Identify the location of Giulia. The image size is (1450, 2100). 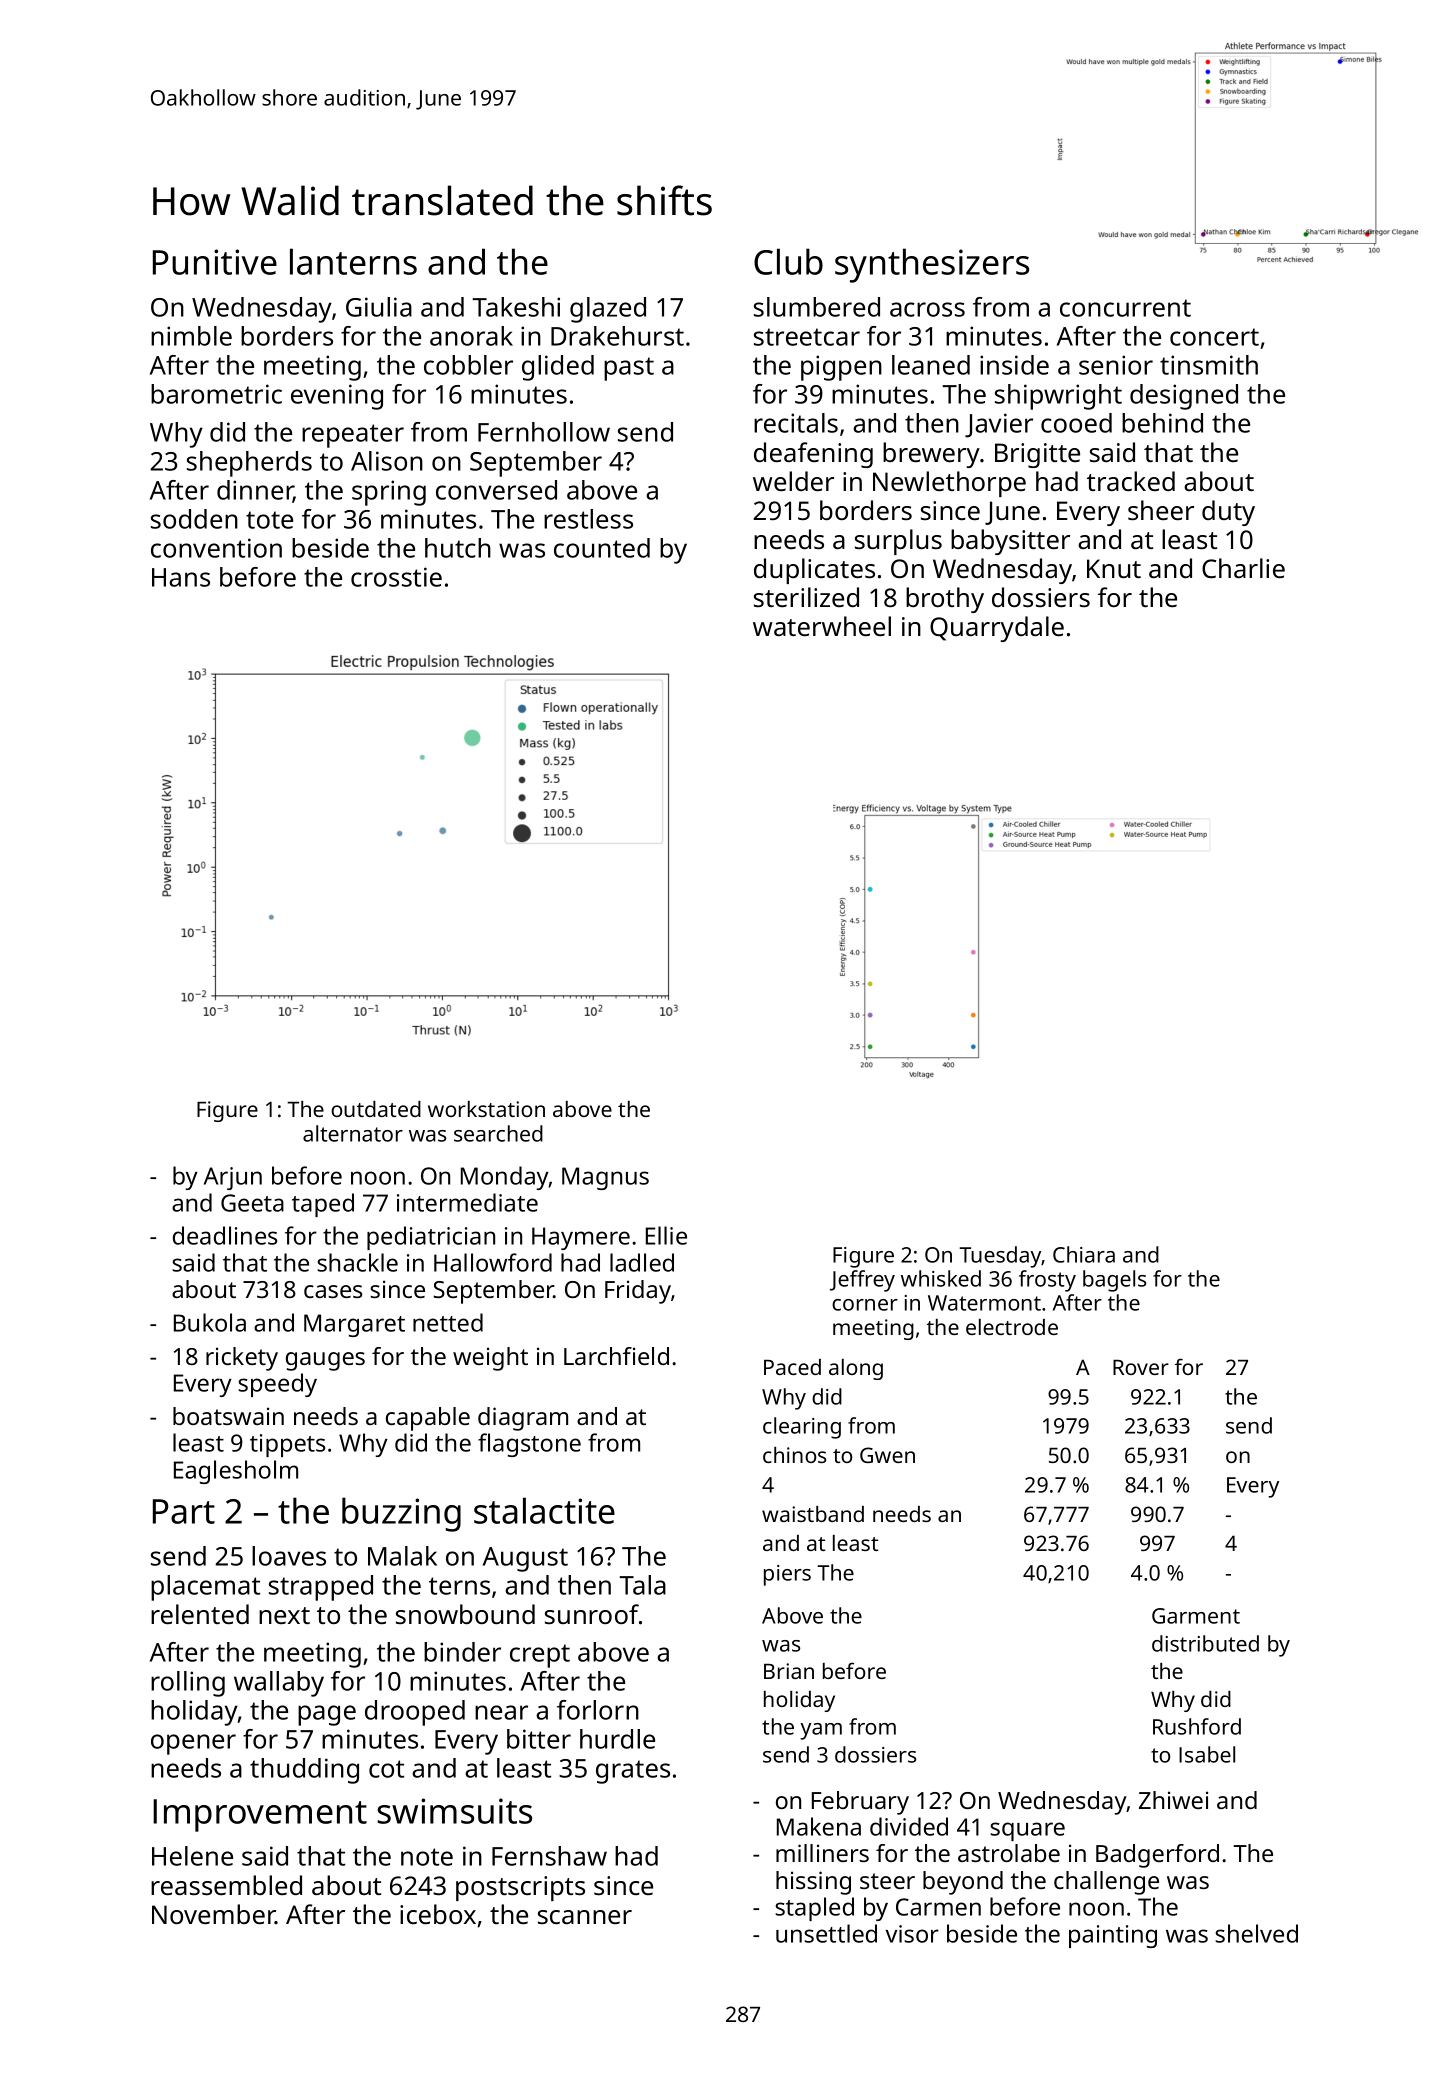
(379, 307).
